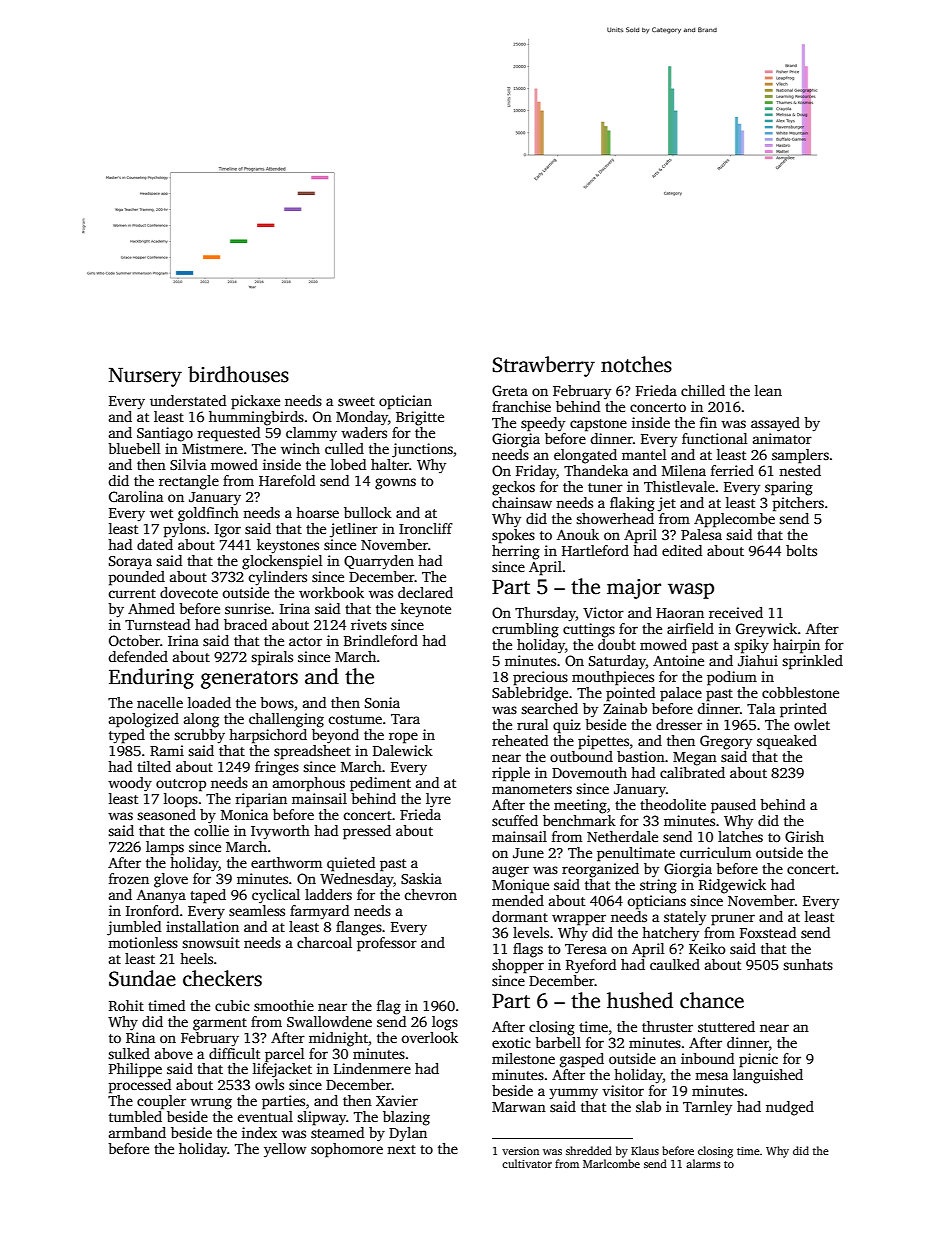 Image resolution: width=952 pixels, height=1233 pixels. Describe the element at coordinates (381, 640) in the page. I see `Brindleford` at that location.
